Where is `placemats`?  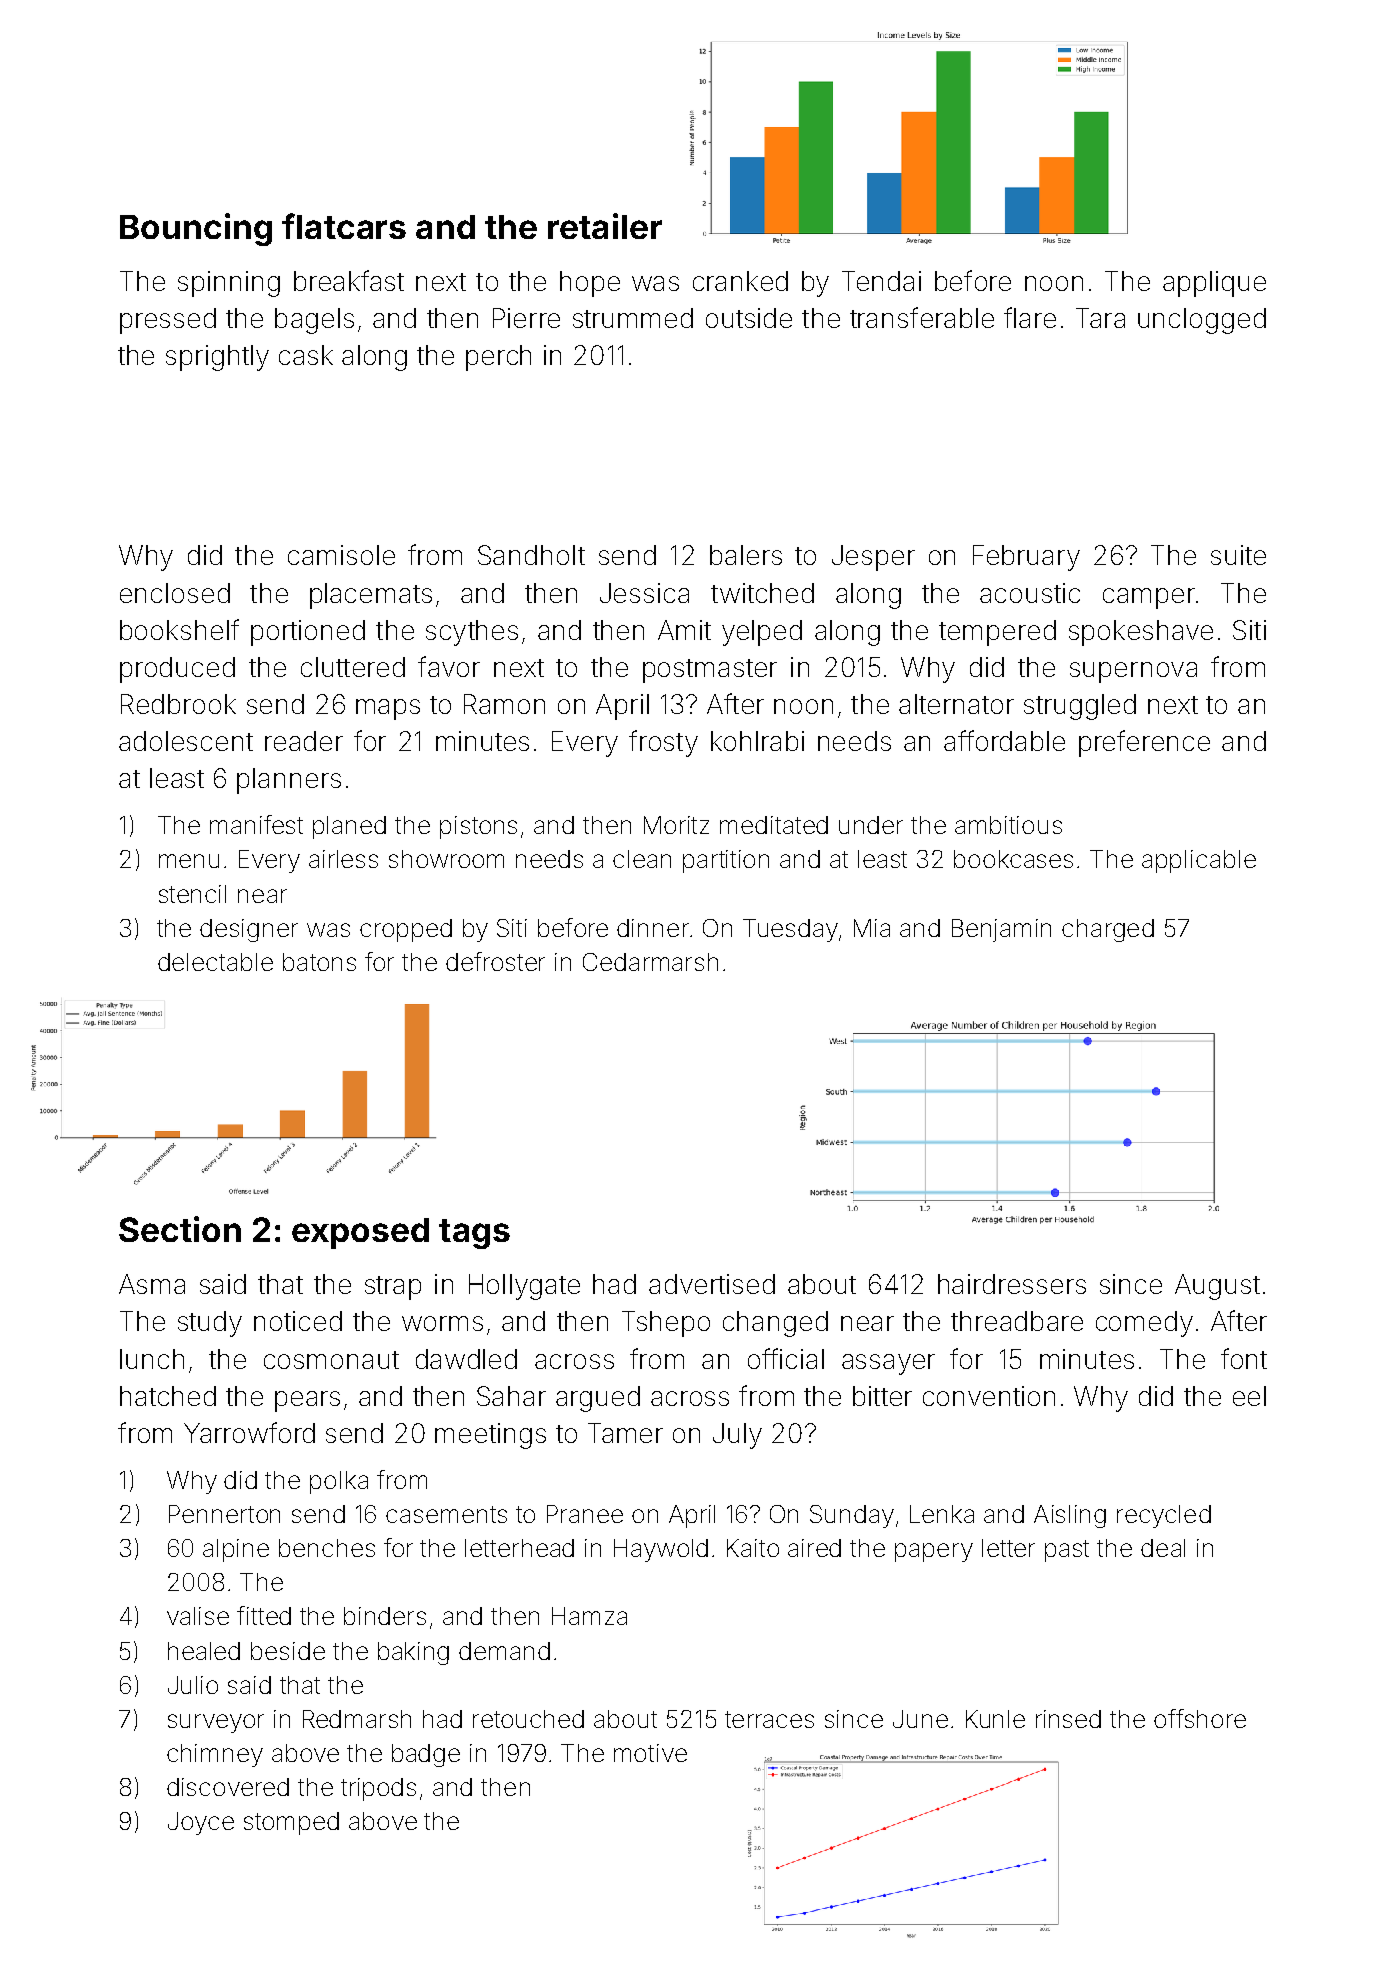
placemats is located at coordinates (371, 596).
